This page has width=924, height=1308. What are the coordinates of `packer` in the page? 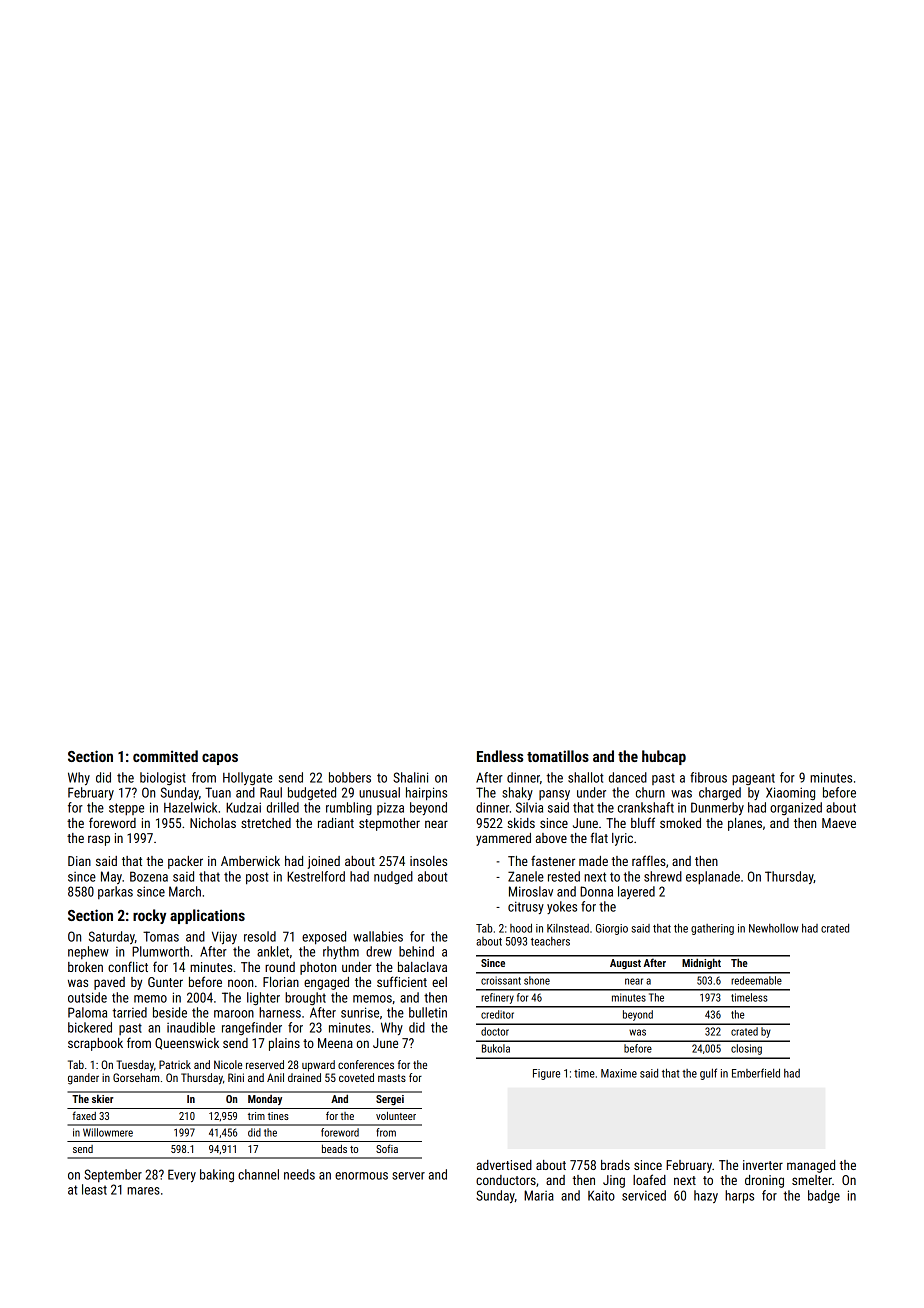 It's located at (185, 862).
